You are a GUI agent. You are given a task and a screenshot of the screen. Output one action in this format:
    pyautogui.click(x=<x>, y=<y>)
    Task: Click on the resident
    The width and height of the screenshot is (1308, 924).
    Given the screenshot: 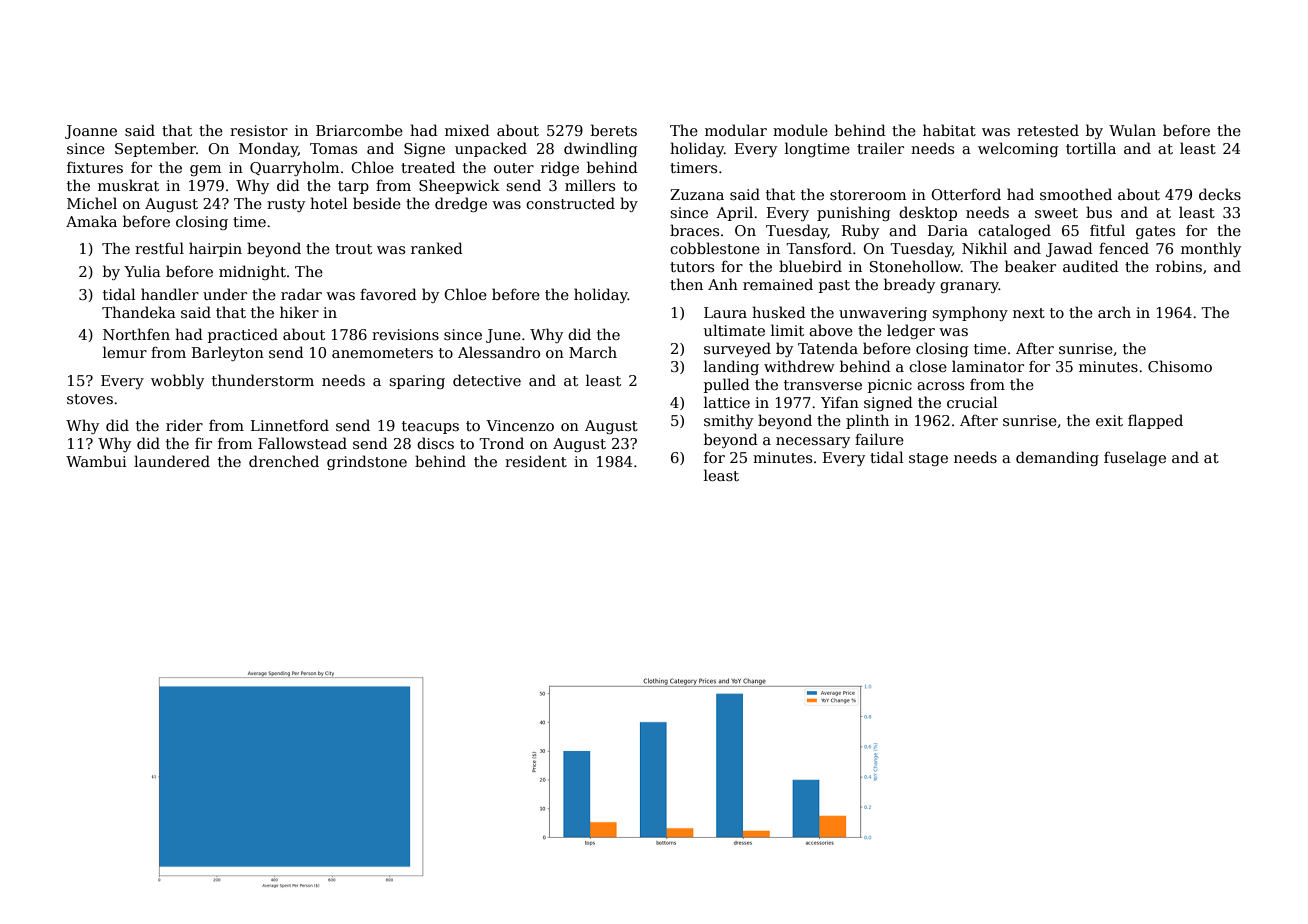 What is the action you would take?
    pyautogui.click(x=536, y=461)
